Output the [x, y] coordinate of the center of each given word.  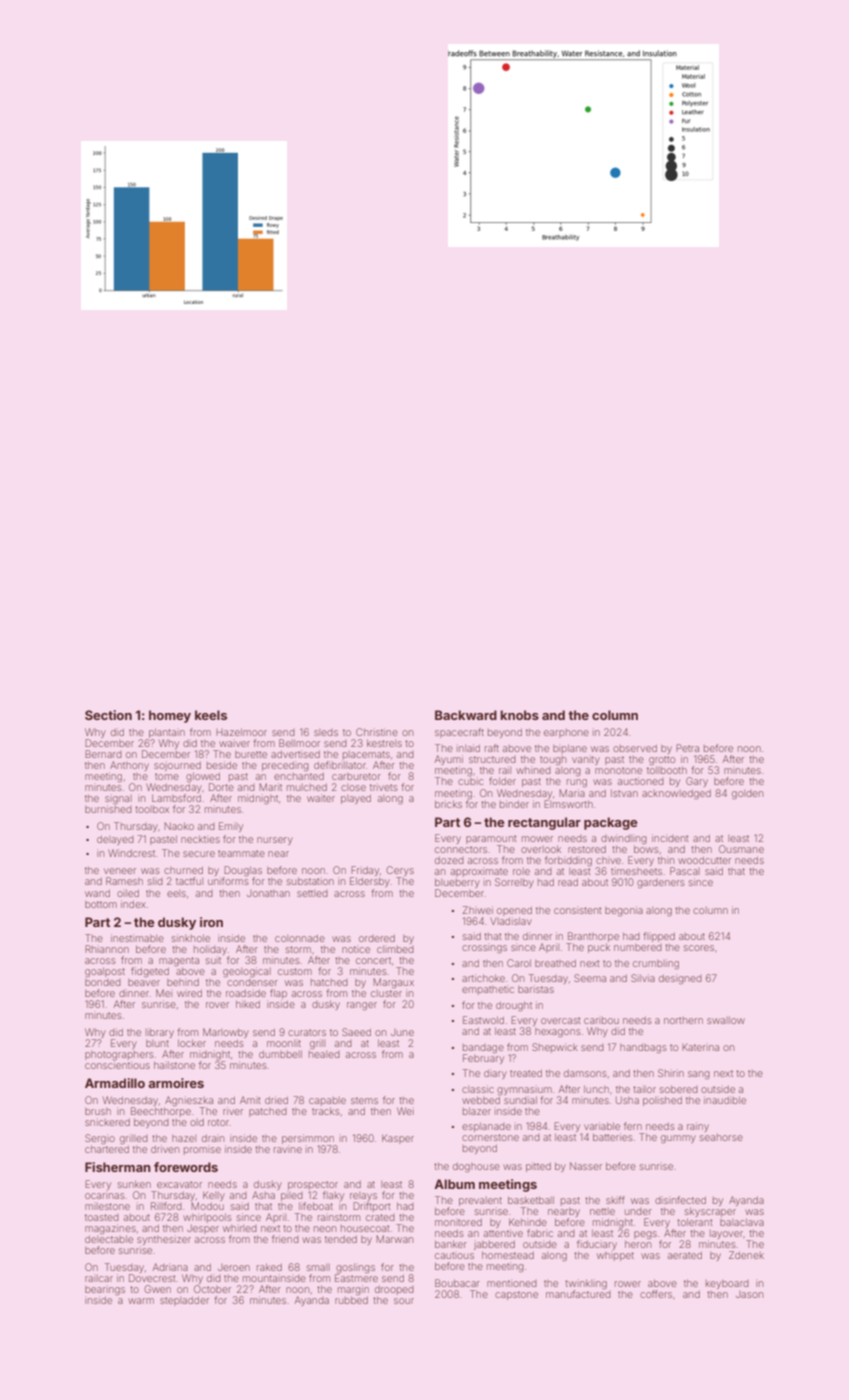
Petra [687, 748]
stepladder [184, 1301]
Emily [231, 827]
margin [353, 1290]
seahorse [721, 1137]
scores [699, 948]
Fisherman [118, 1167]
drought [514, 1006]
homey [170, 716]
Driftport [372, 1207]
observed [635, 748]
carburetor [356, 776]
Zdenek [746, 1255]
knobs [519, 715]
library [160, 1033]
